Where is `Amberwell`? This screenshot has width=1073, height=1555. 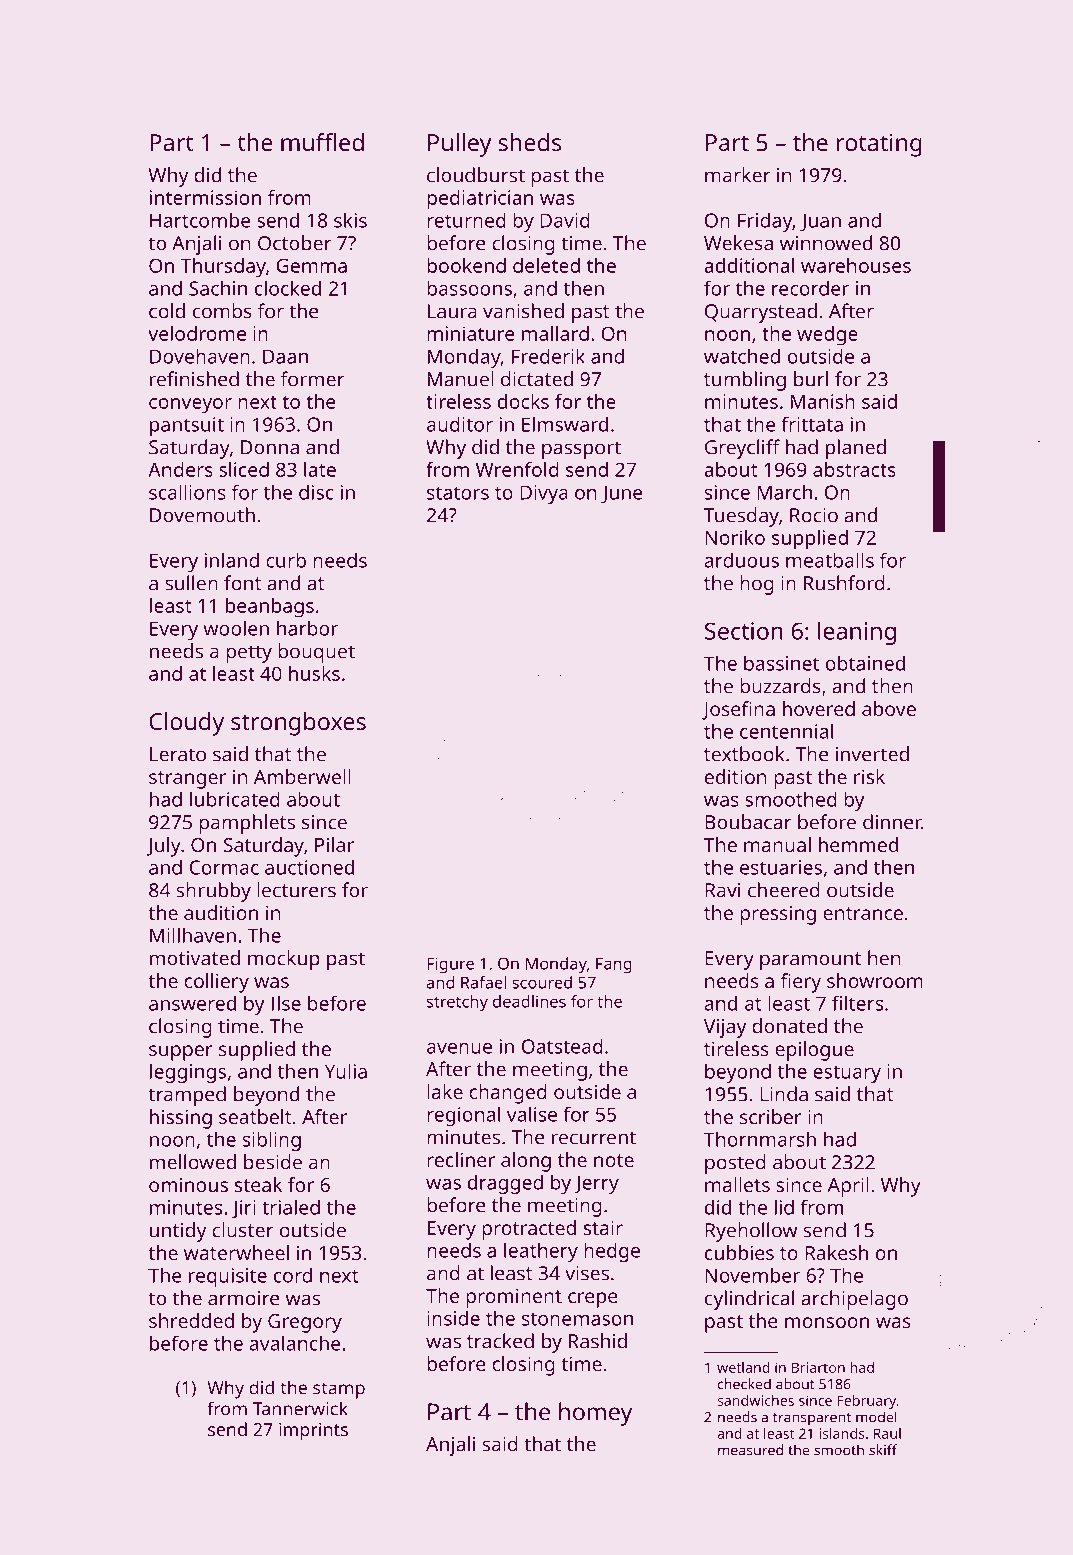
Amberwell is located at coordinates (302, 776).
